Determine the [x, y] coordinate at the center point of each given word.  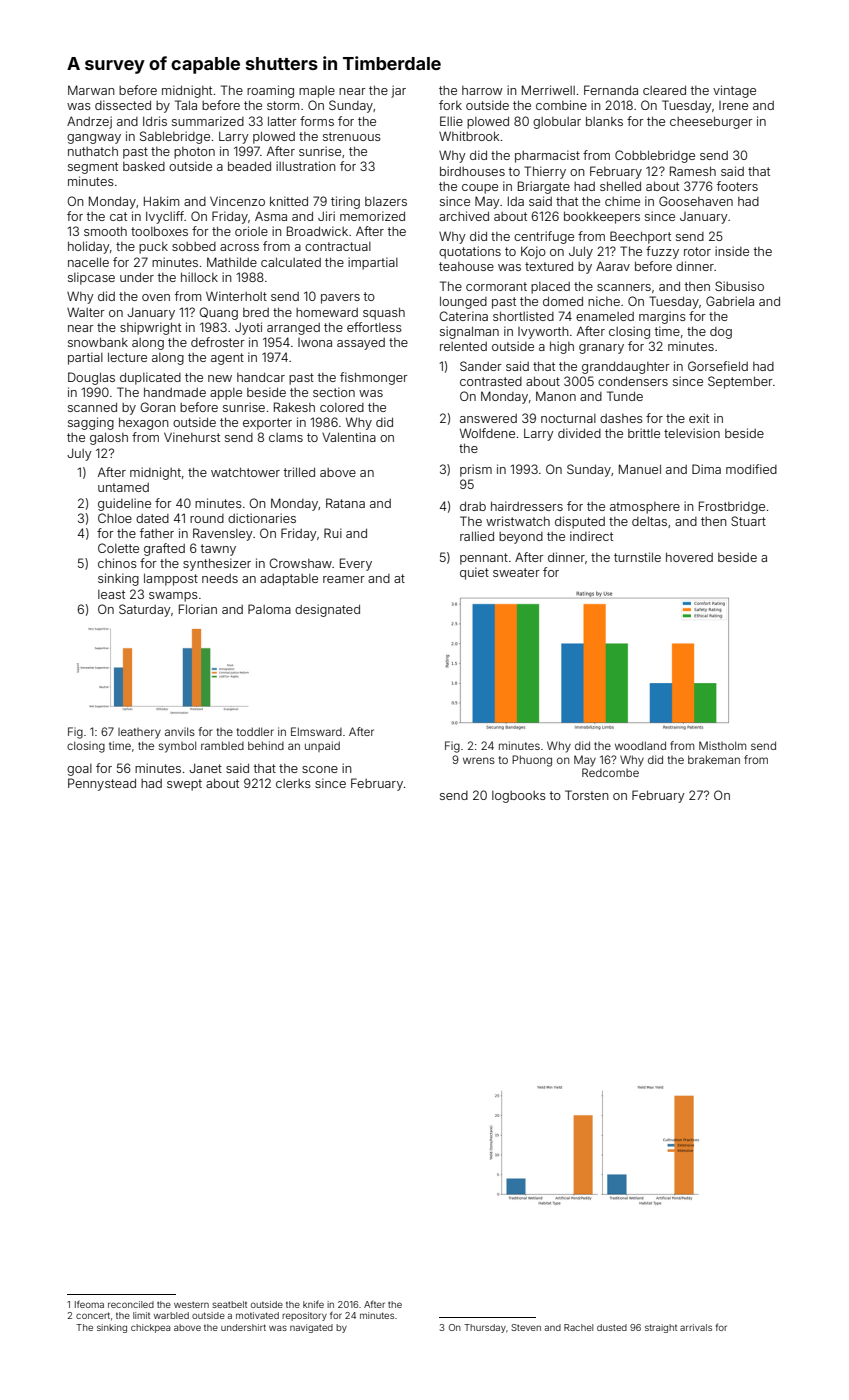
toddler [255, 731]
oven [156, 297]
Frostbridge [732, 507]
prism [476, 470]
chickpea [150, 1328]
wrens [479, 760]
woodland [640, 745]
